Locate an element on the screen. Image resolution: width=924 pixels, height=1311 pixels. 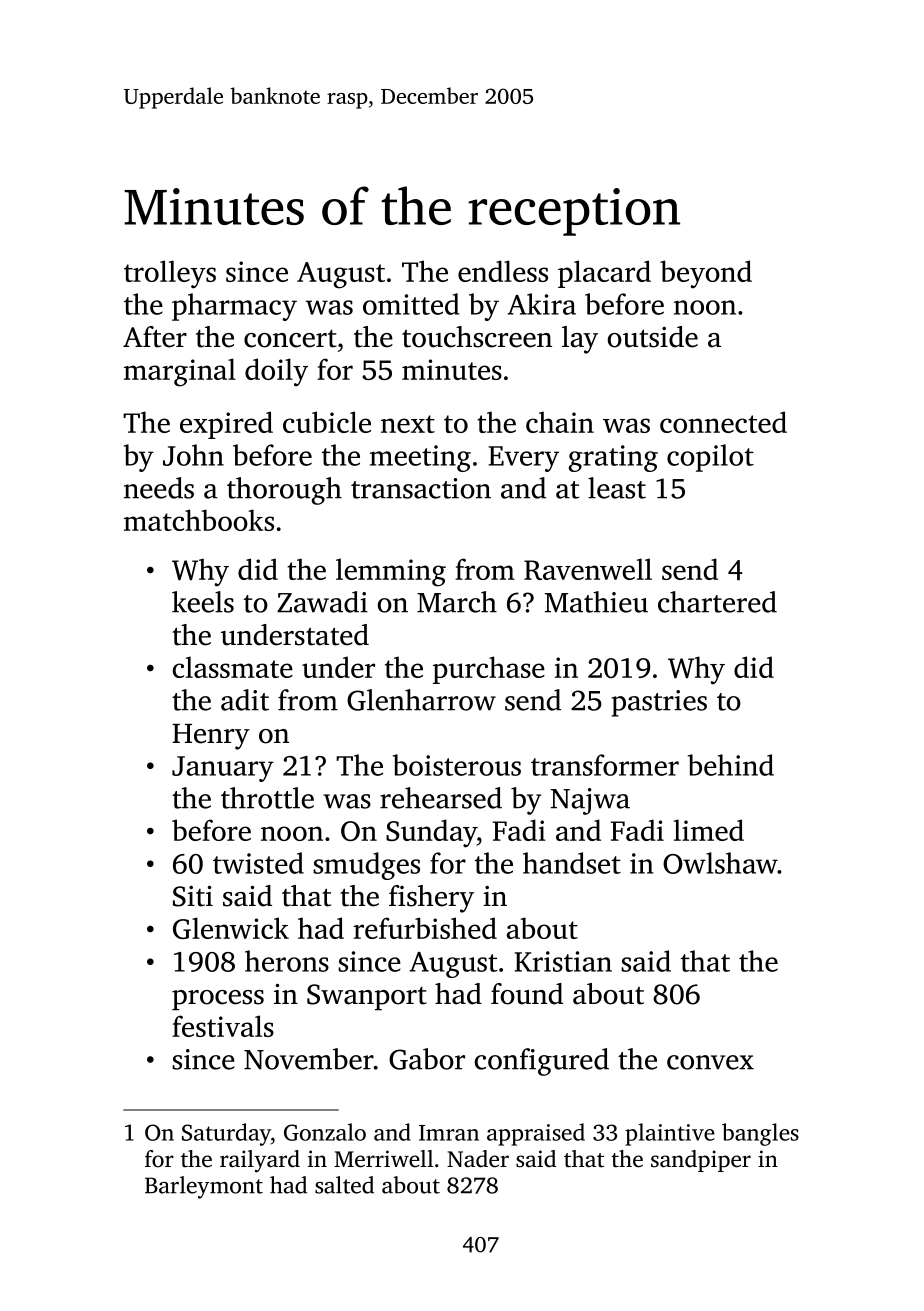
placard is located at coordinates (604, 274).
